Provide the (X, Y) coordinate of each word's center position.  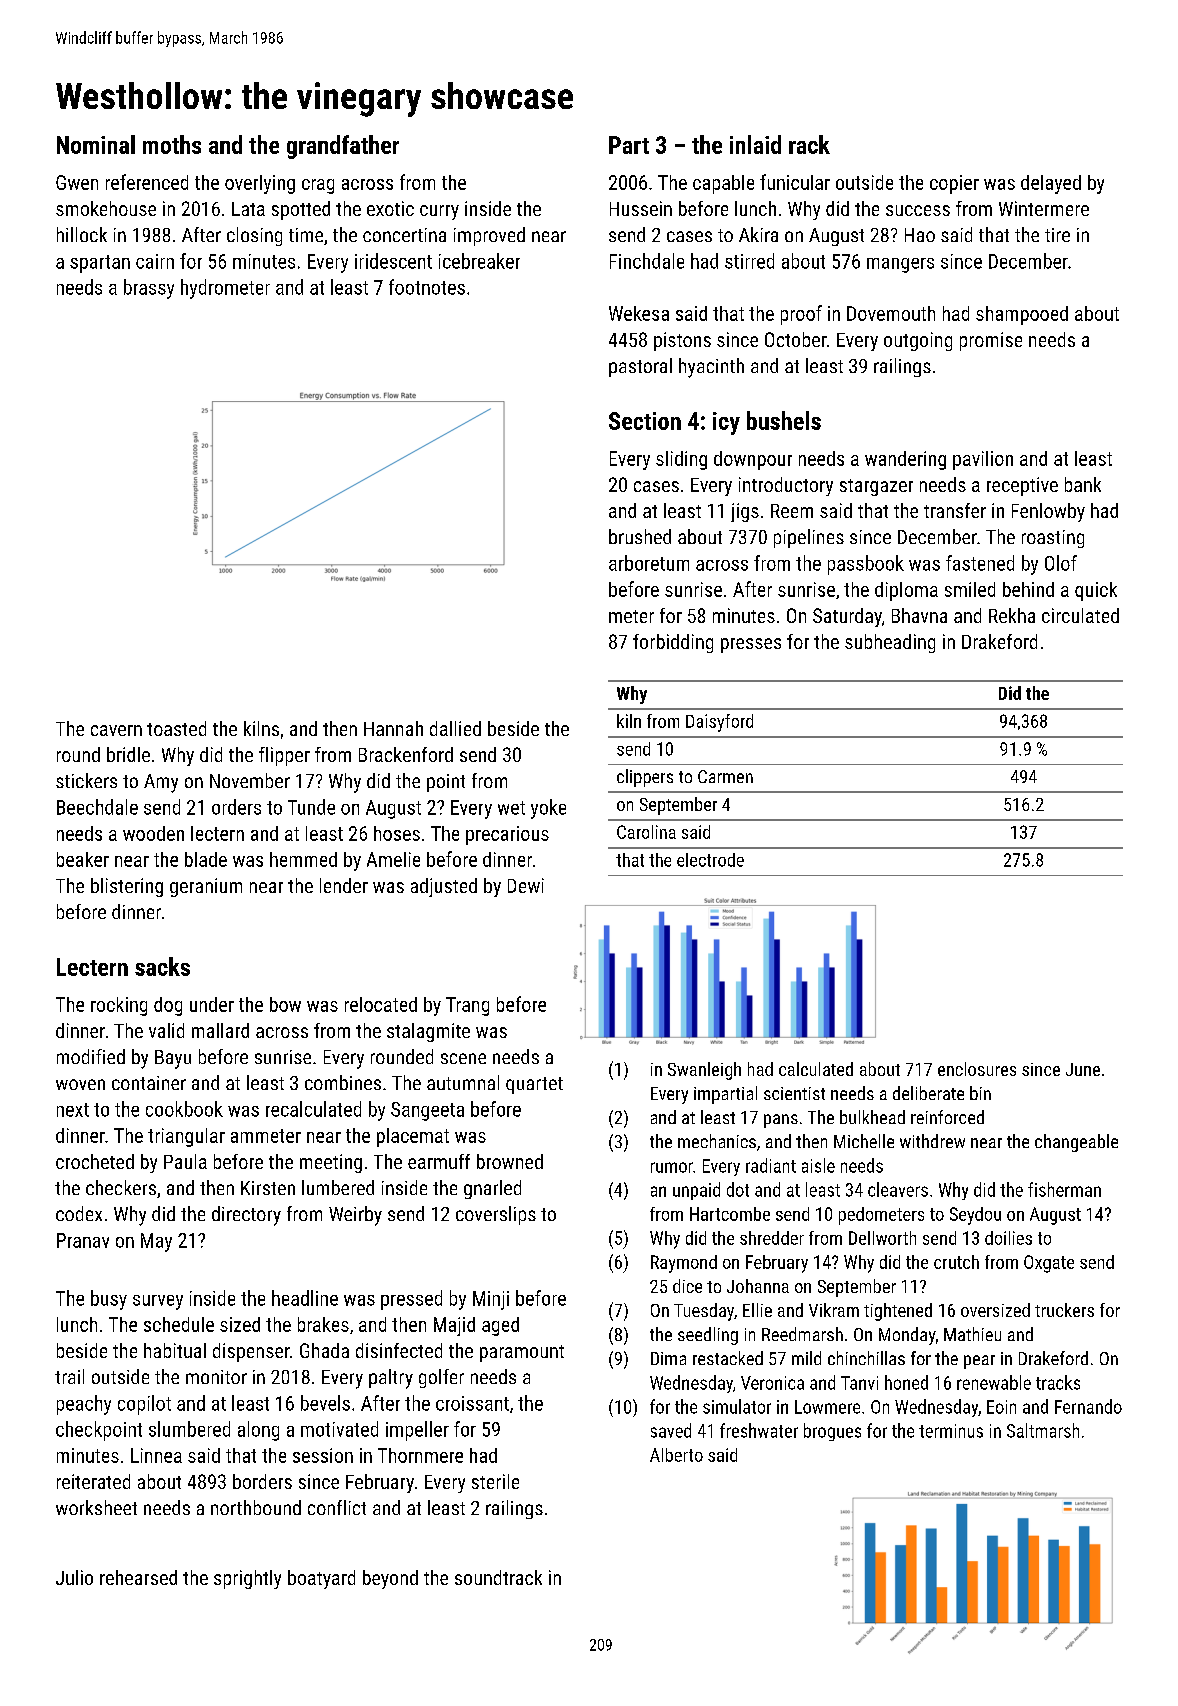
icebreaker (479, 261)
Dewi (526, 885)
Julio (74, 1577)
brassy (149, 289)
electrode (710, 860)
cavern (116, 730)
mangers (900, 265)
